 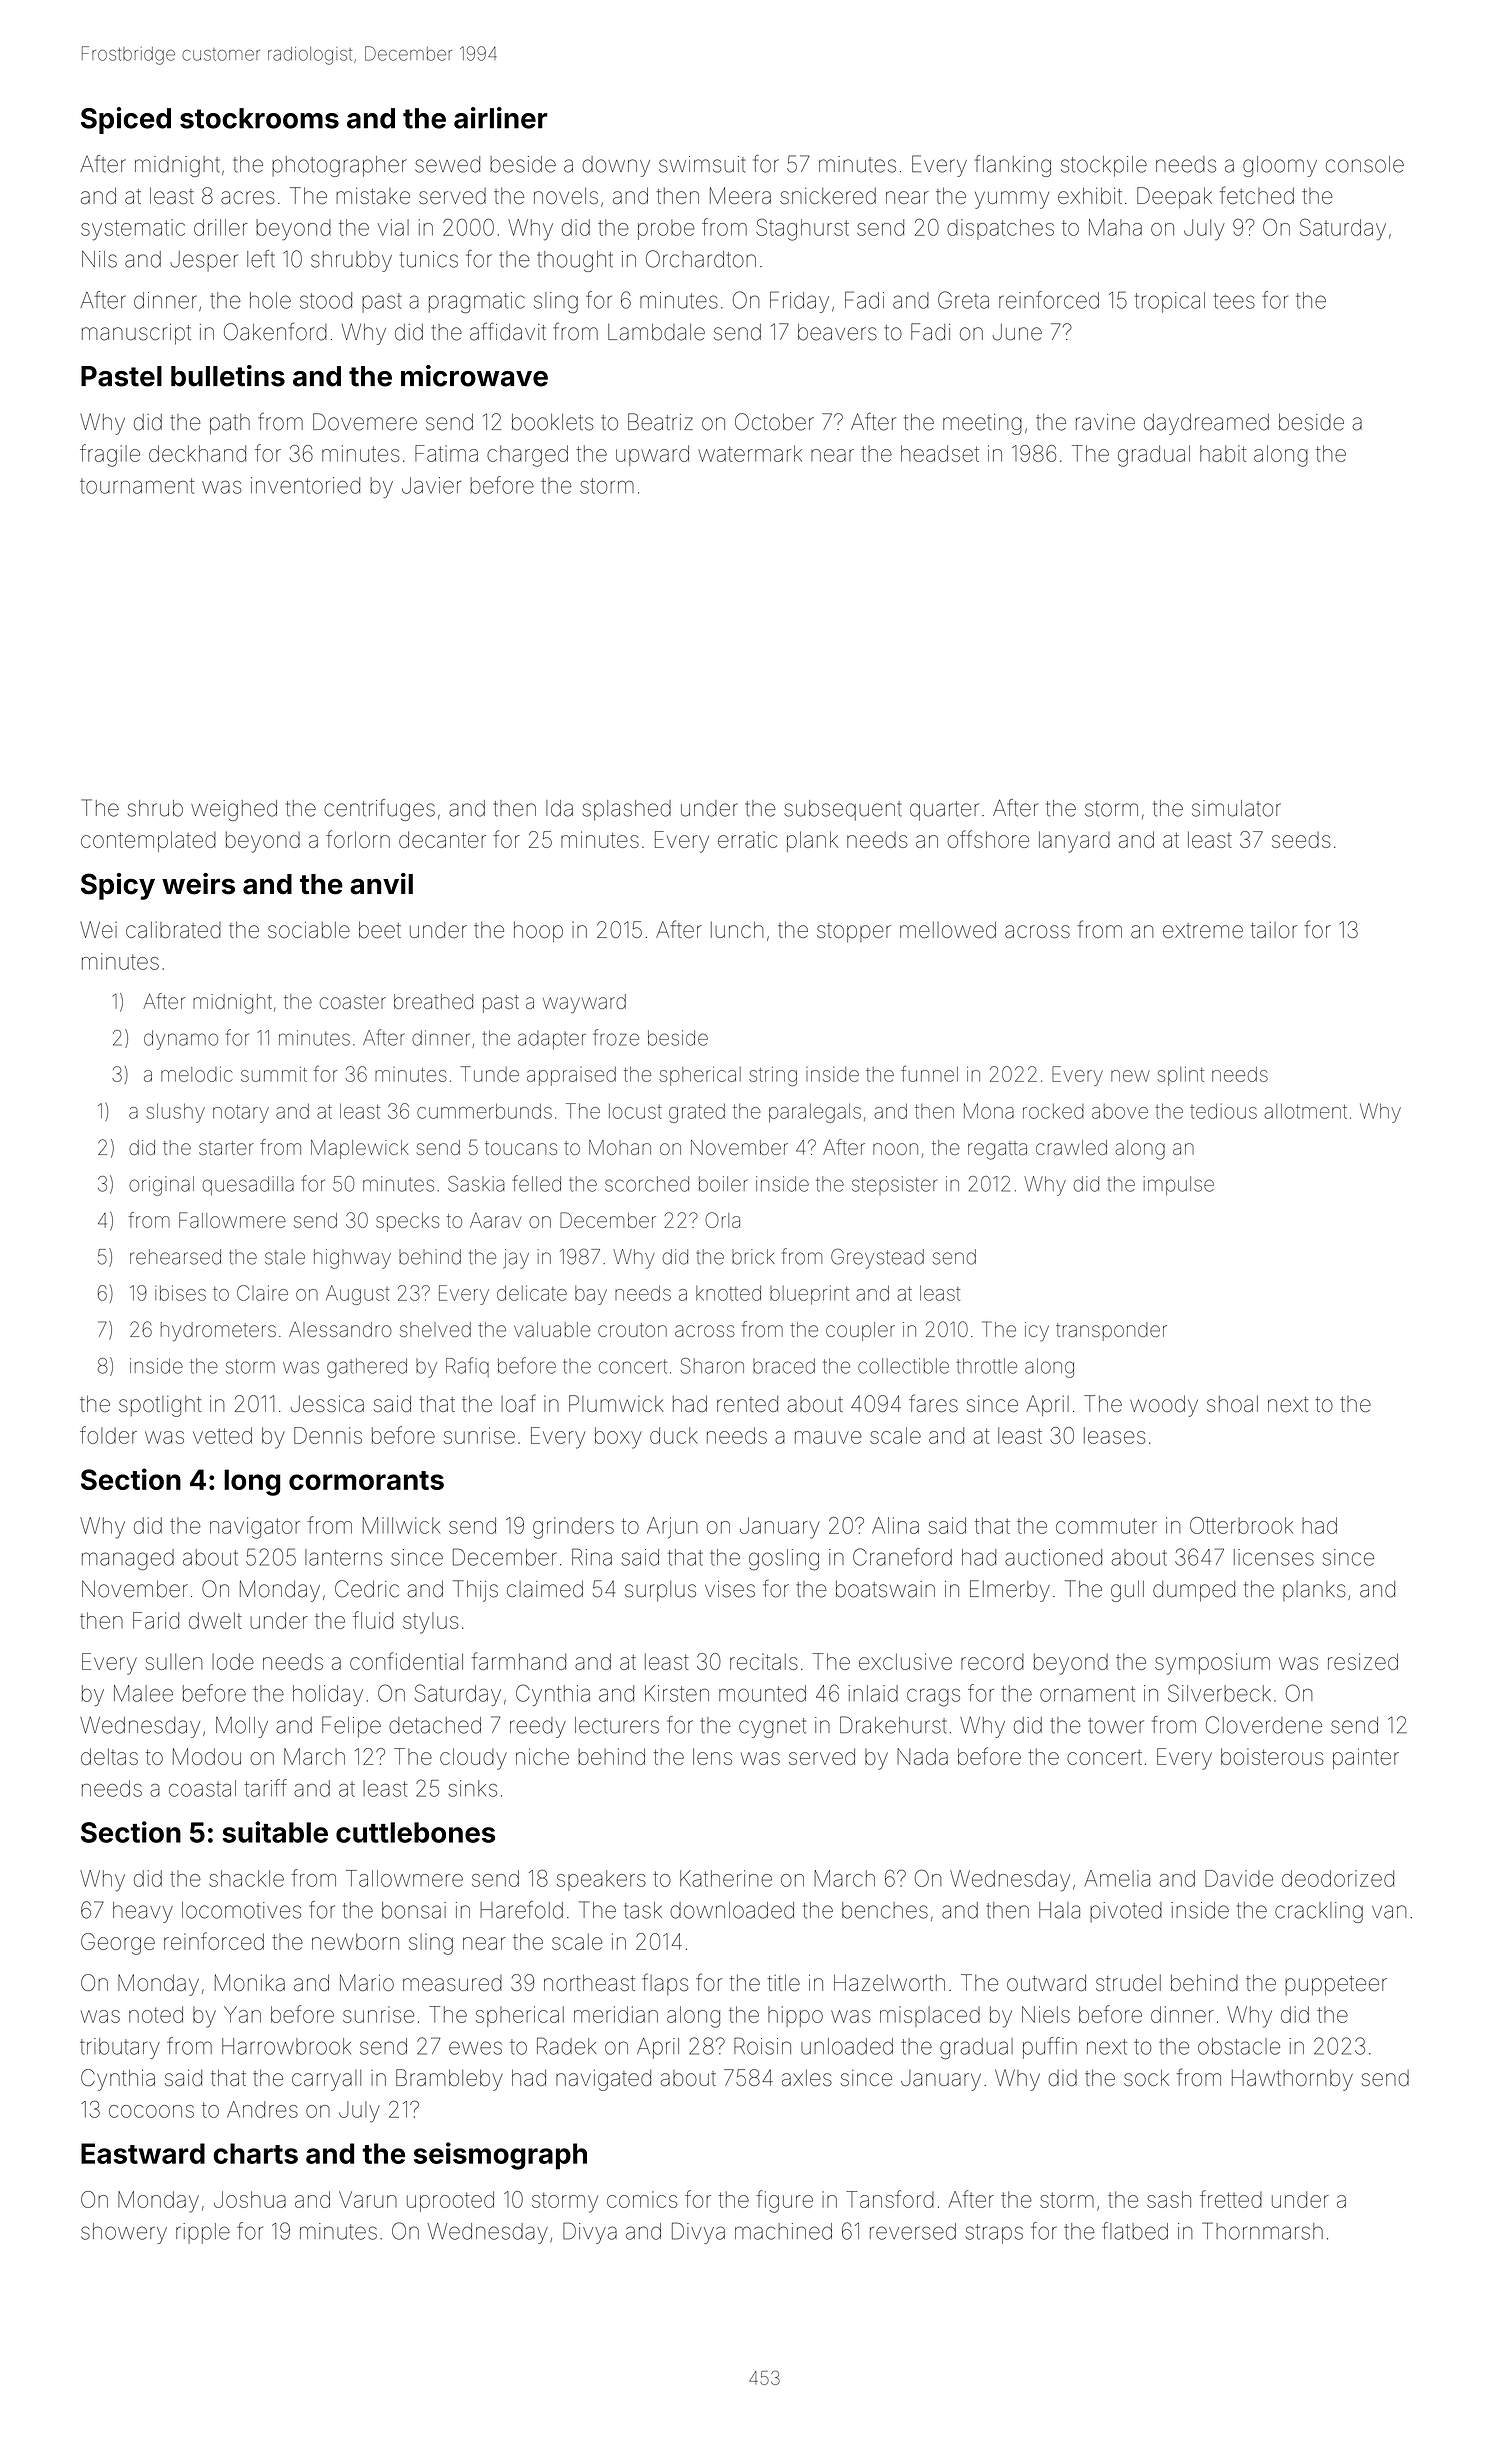 I want to click on allotment, so click(x=1305, y=1111).
